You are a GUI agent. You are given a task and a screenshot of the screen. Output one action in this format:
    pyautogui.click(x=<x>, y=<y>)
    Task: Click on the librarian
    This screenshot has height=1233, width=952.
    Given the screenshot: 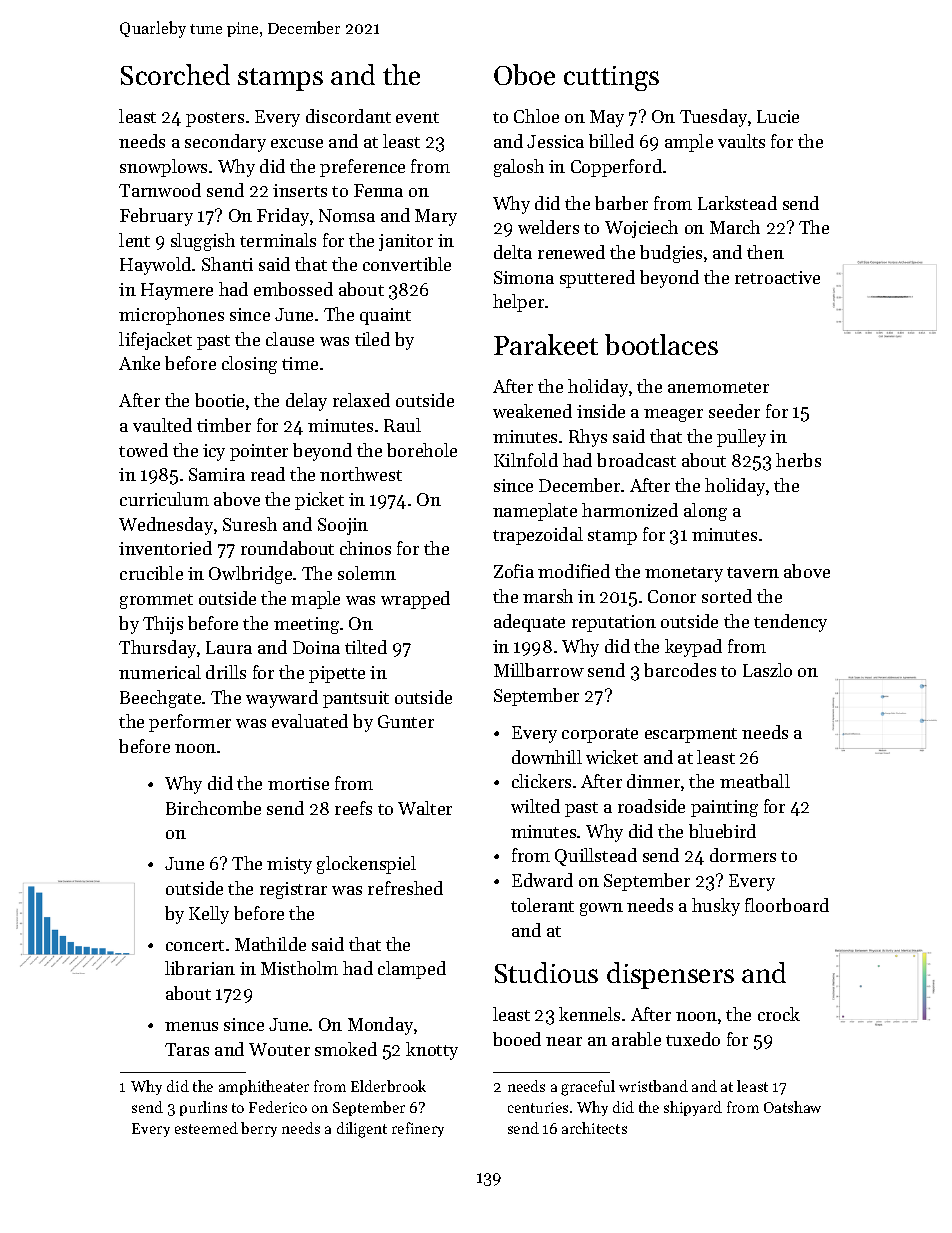 What is the action you would take?
    pyautogui.click(x=200, y=968)
